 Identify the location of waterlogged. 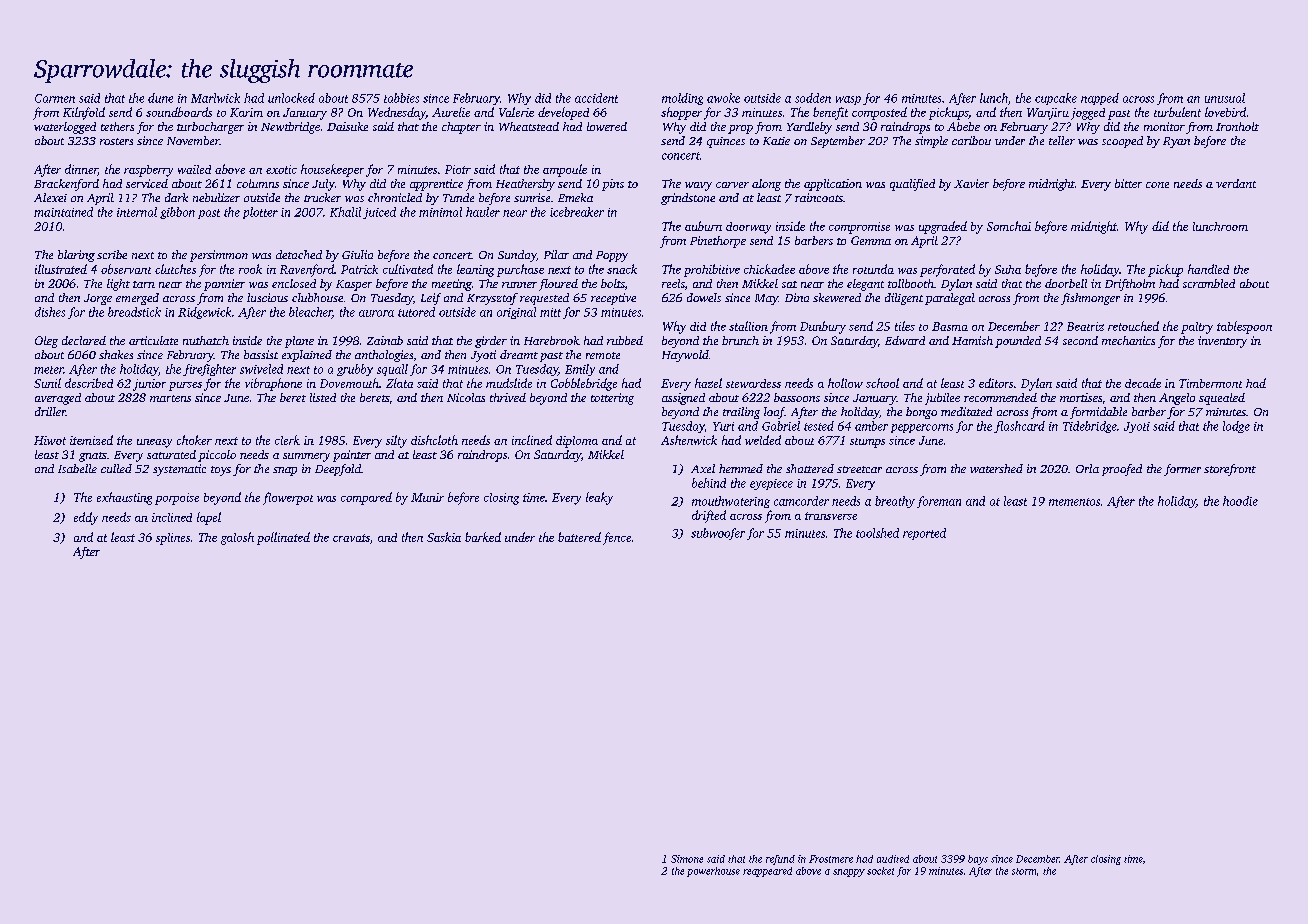
(65, 128).
